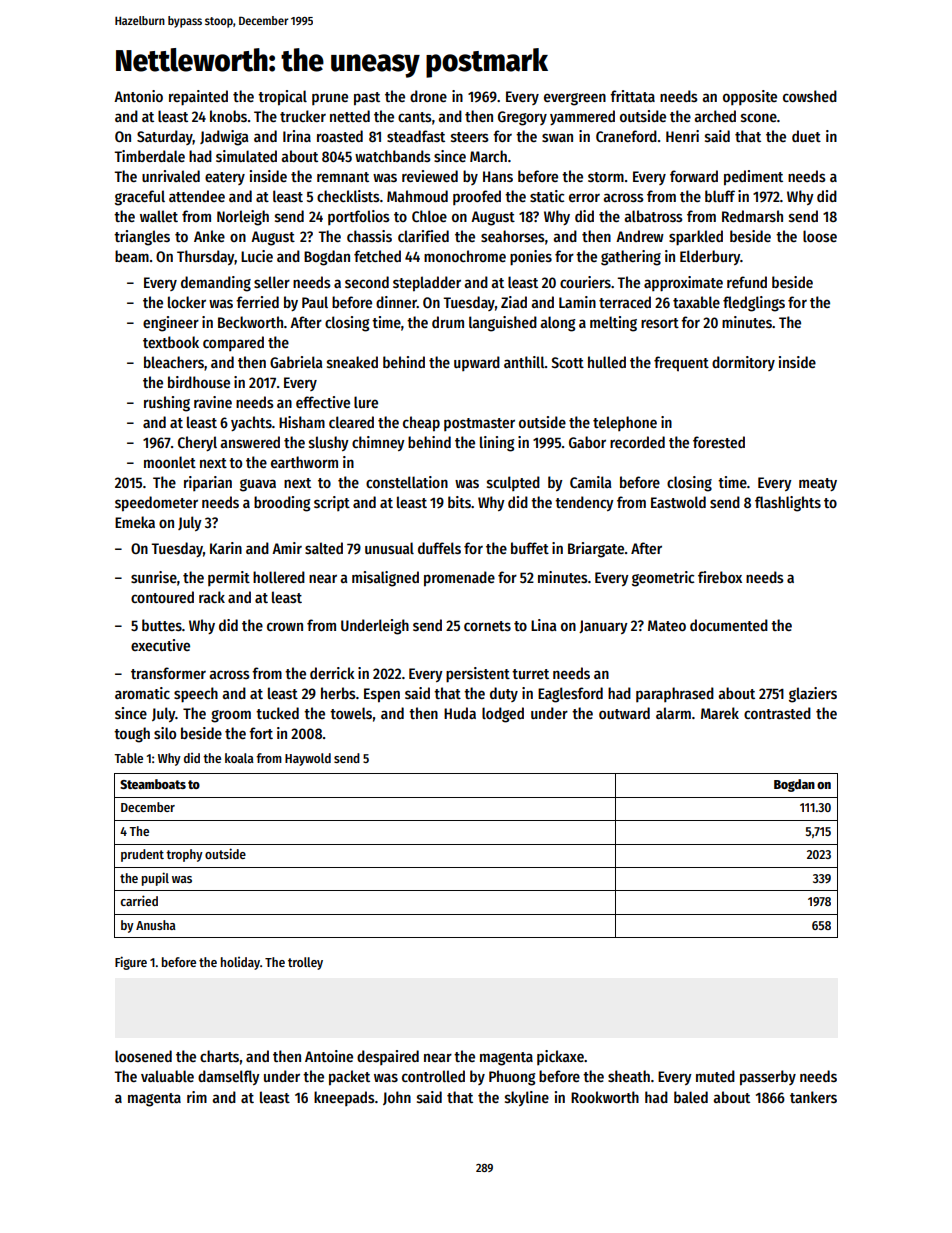 The width and height of the screenshot is (952, 1233). I want to click on Figure, so click(131, 963).
